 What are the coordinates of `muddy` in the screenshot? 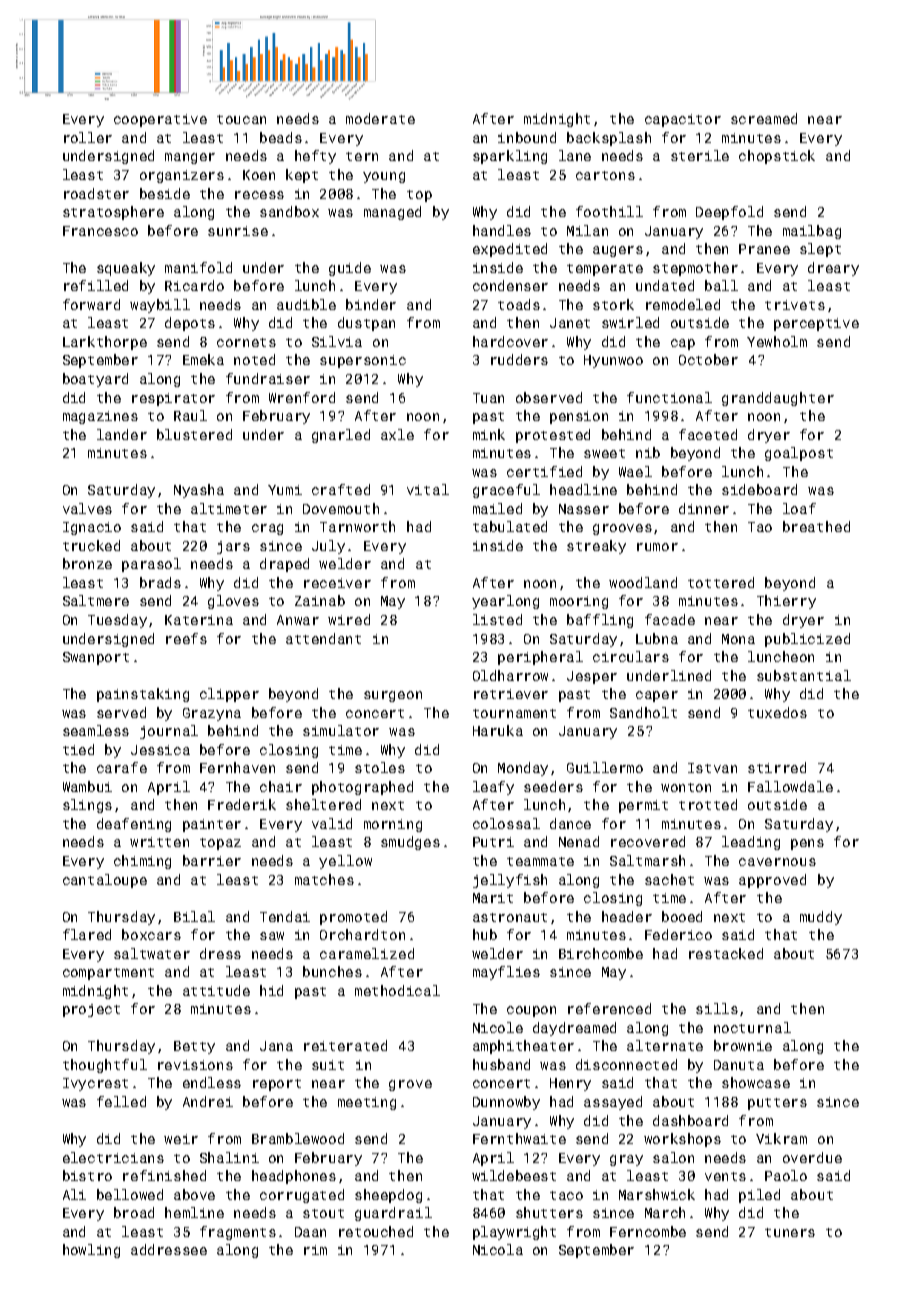 It's located at (821, 918).
